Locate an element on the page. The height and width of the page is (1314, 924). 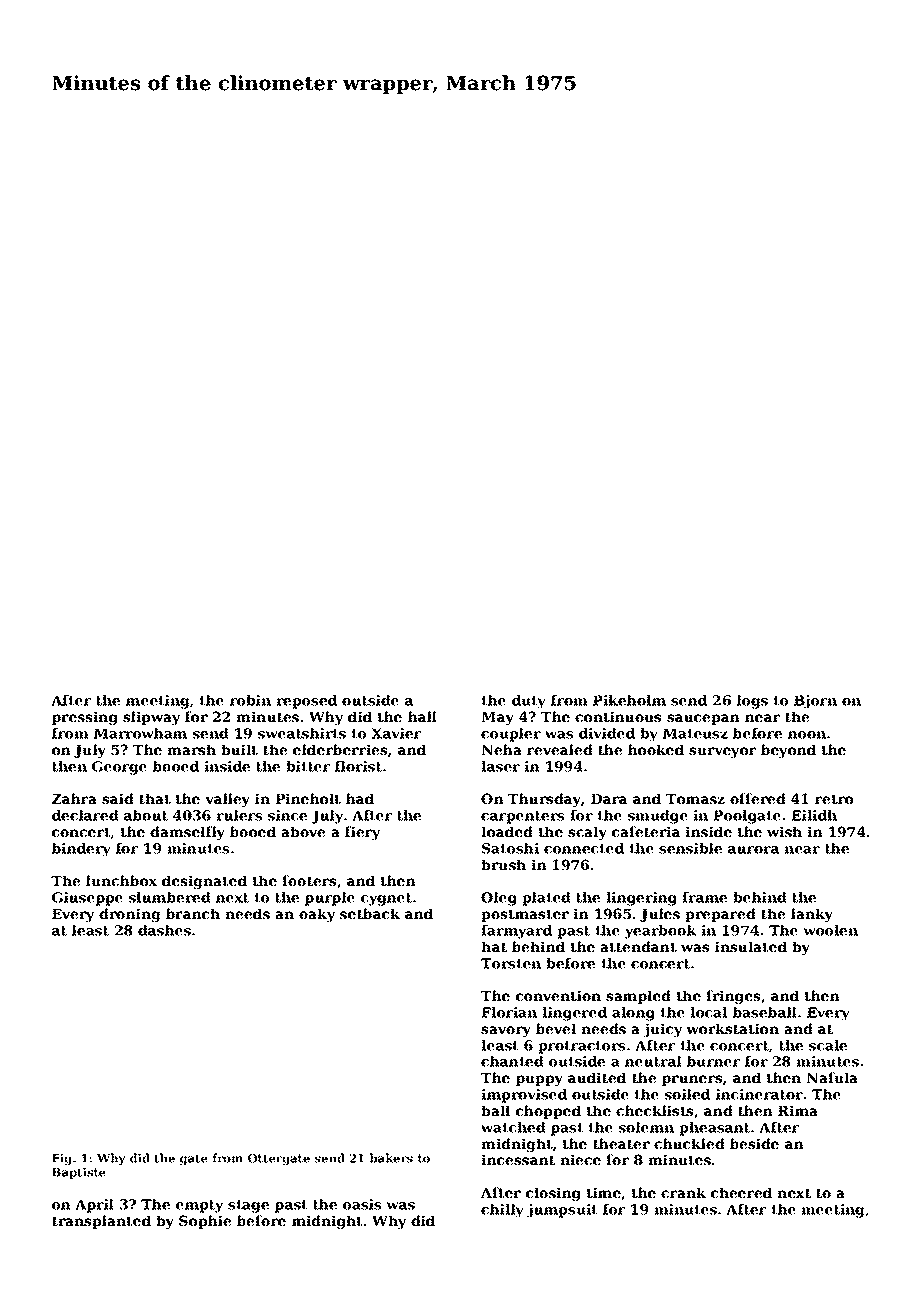
jumpsuit is located at coordinates (562, 1211).
